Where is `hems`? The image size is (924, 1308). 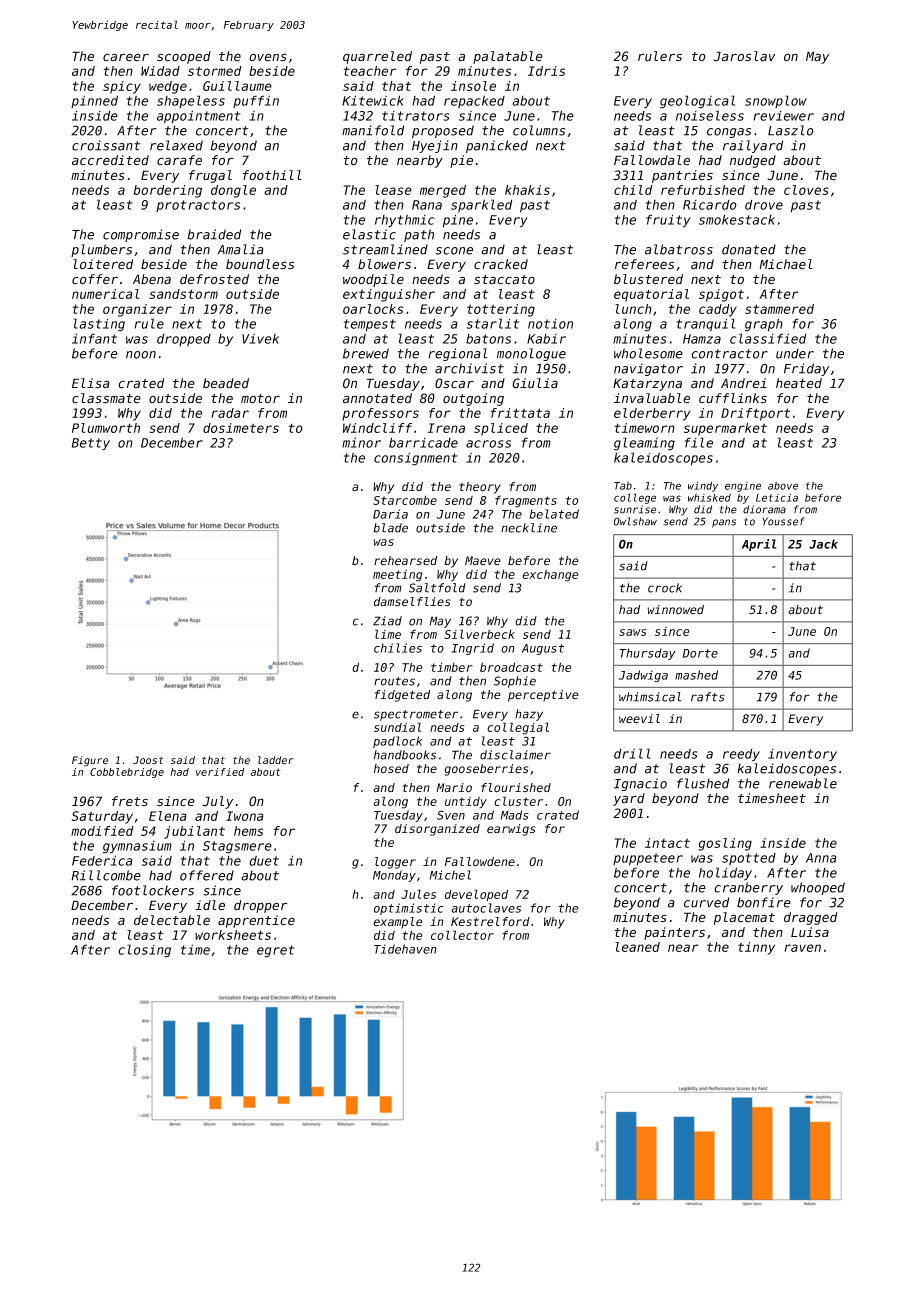 hems is located at coordinates (248, 831).
